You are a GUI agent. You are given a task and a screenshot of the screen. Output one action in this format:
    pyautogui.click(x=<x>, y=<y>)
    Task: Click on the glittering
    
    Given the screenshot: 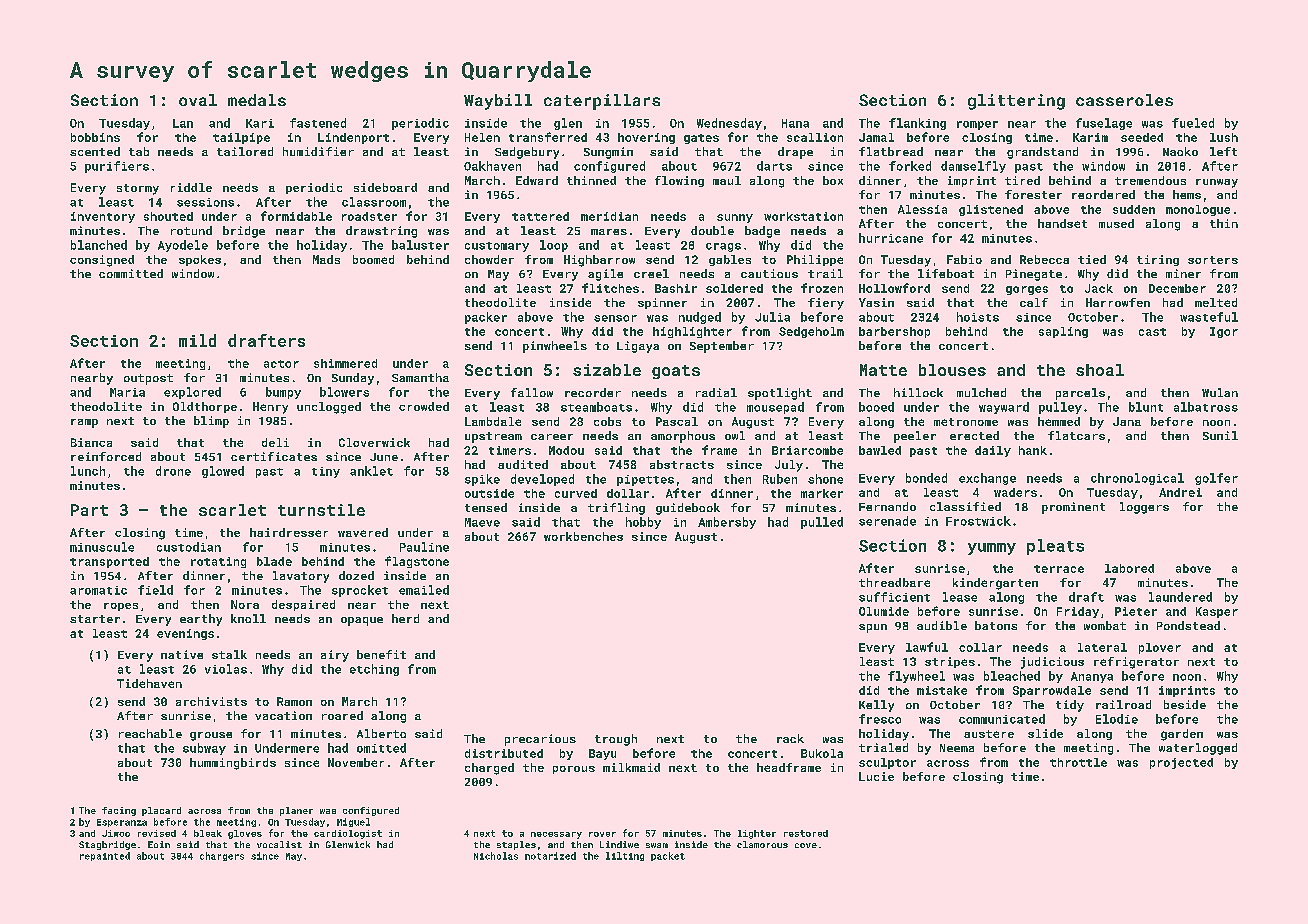 What is the action you would take?
    pyautogui.click(x=1016, y=102)
